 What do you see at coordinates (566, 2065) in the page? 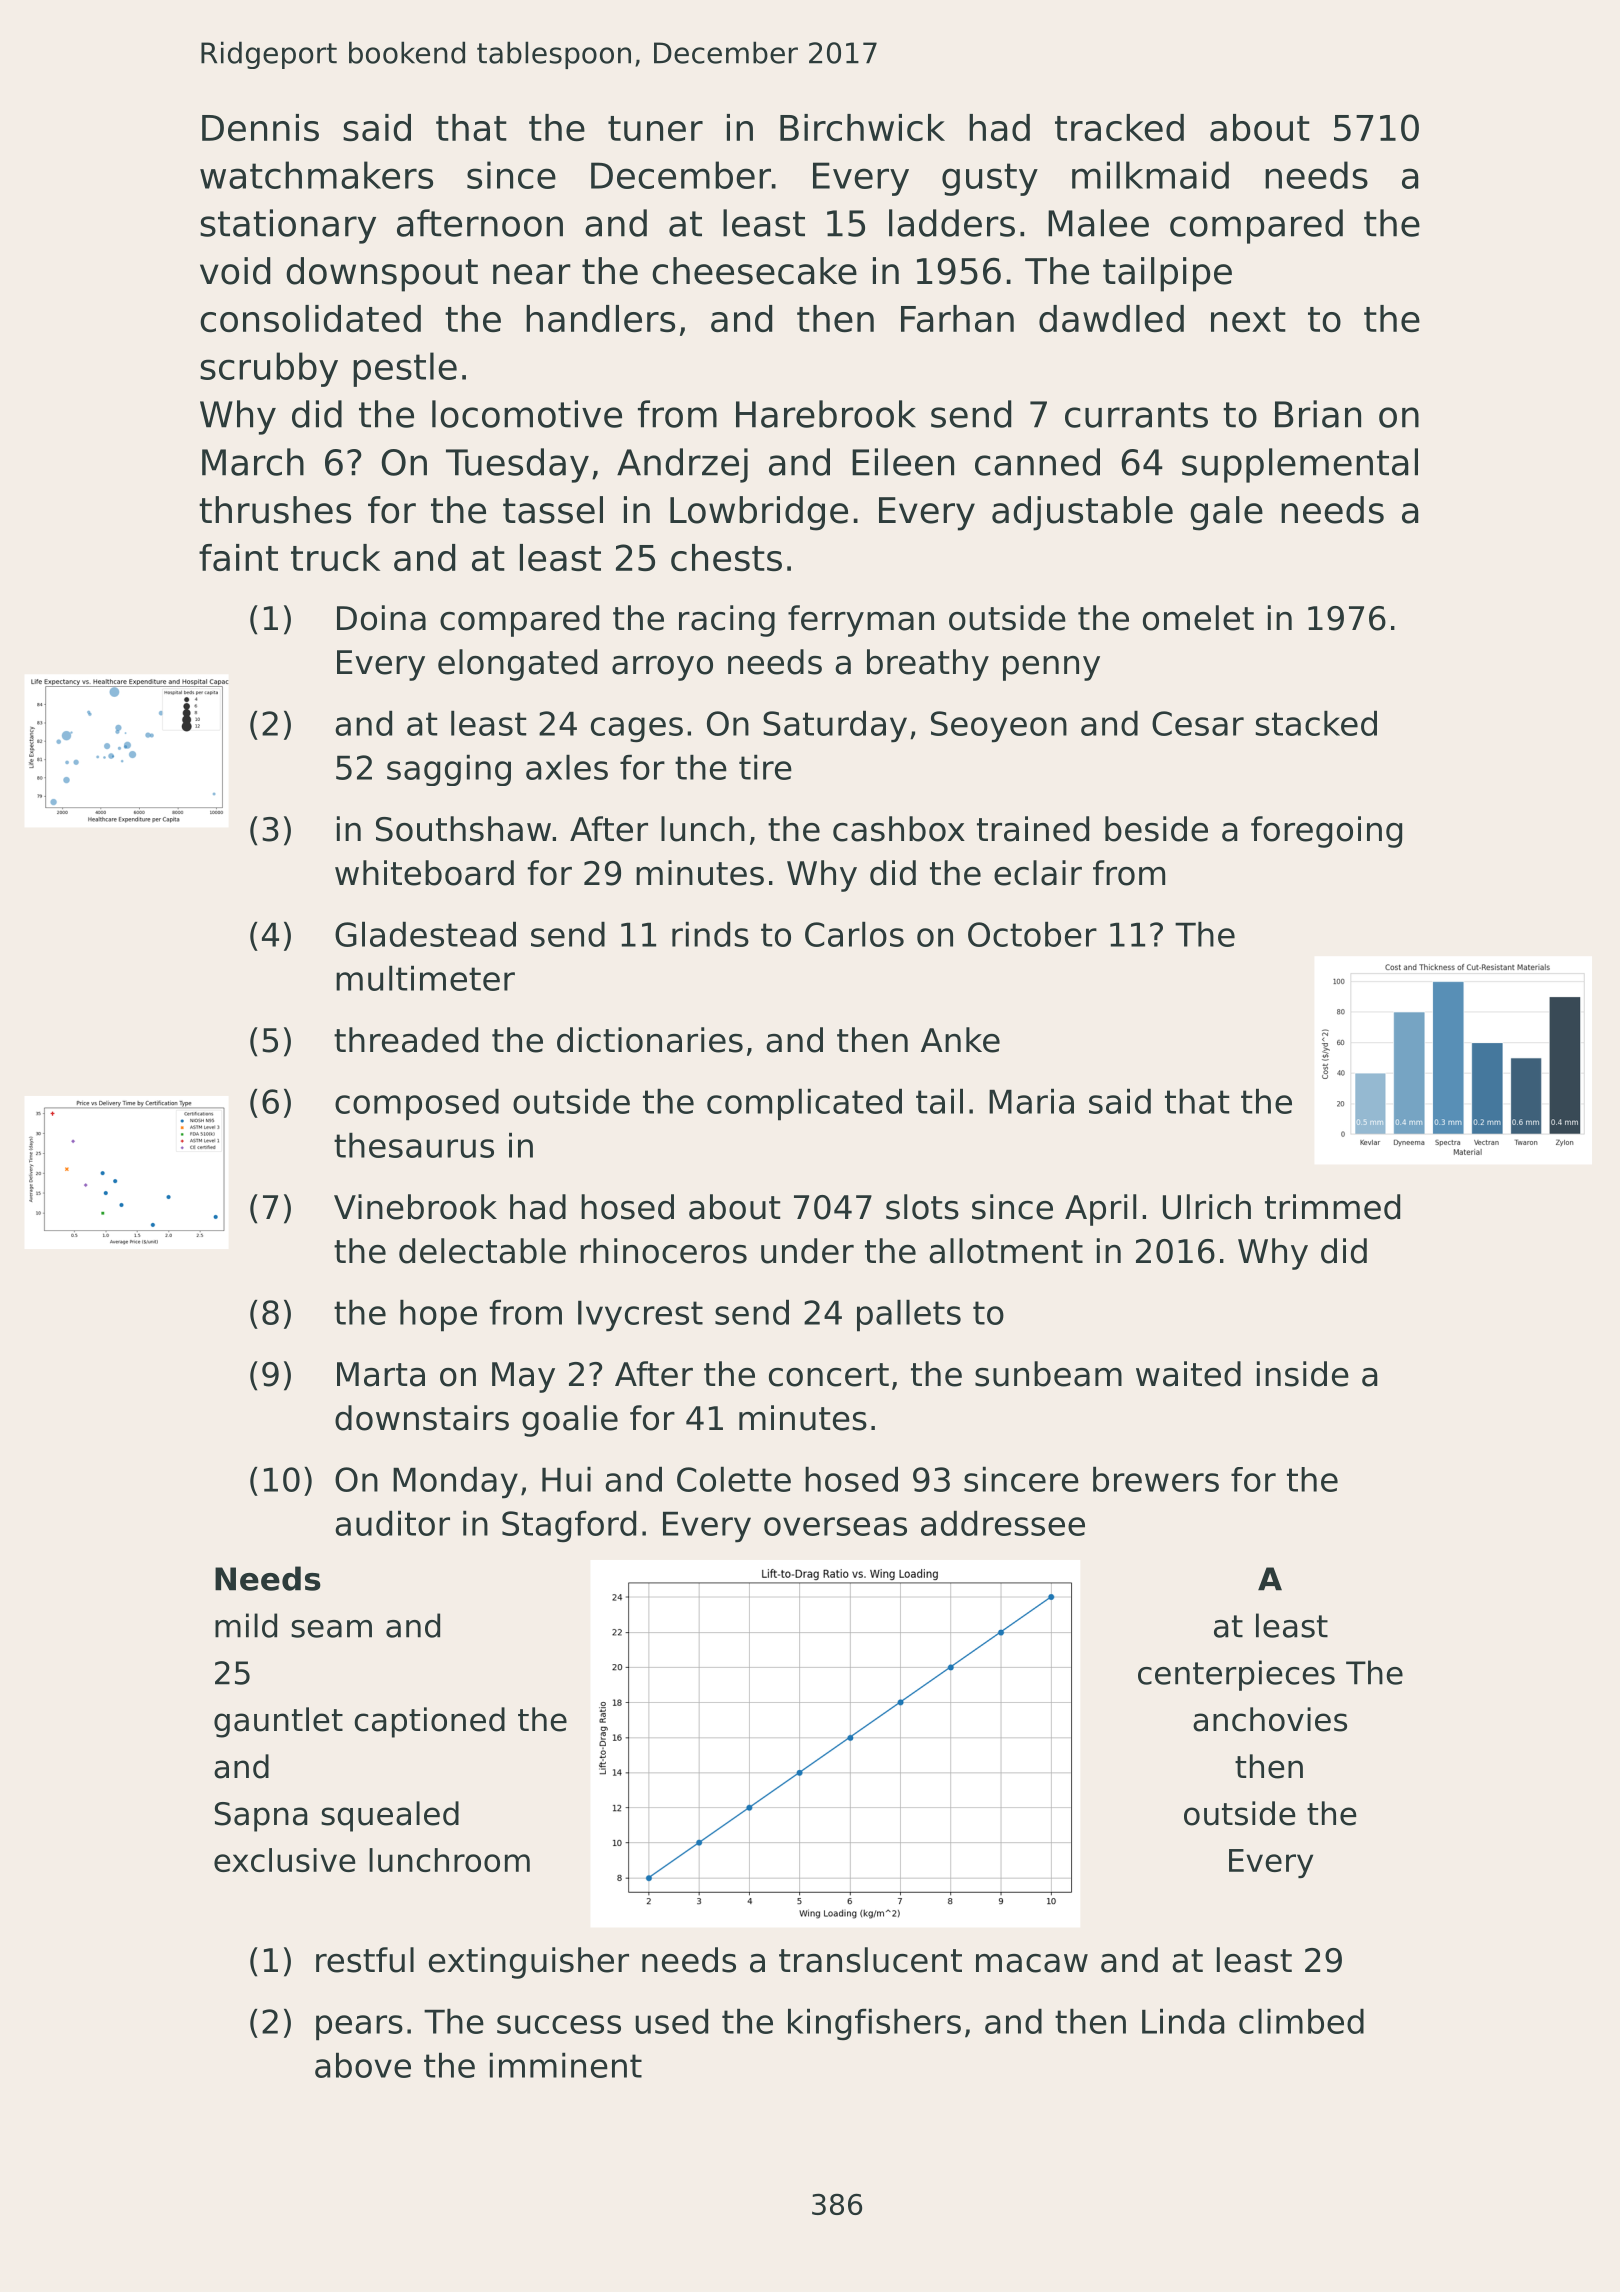
I see `imminent` at bounding box center [566, 2065].
